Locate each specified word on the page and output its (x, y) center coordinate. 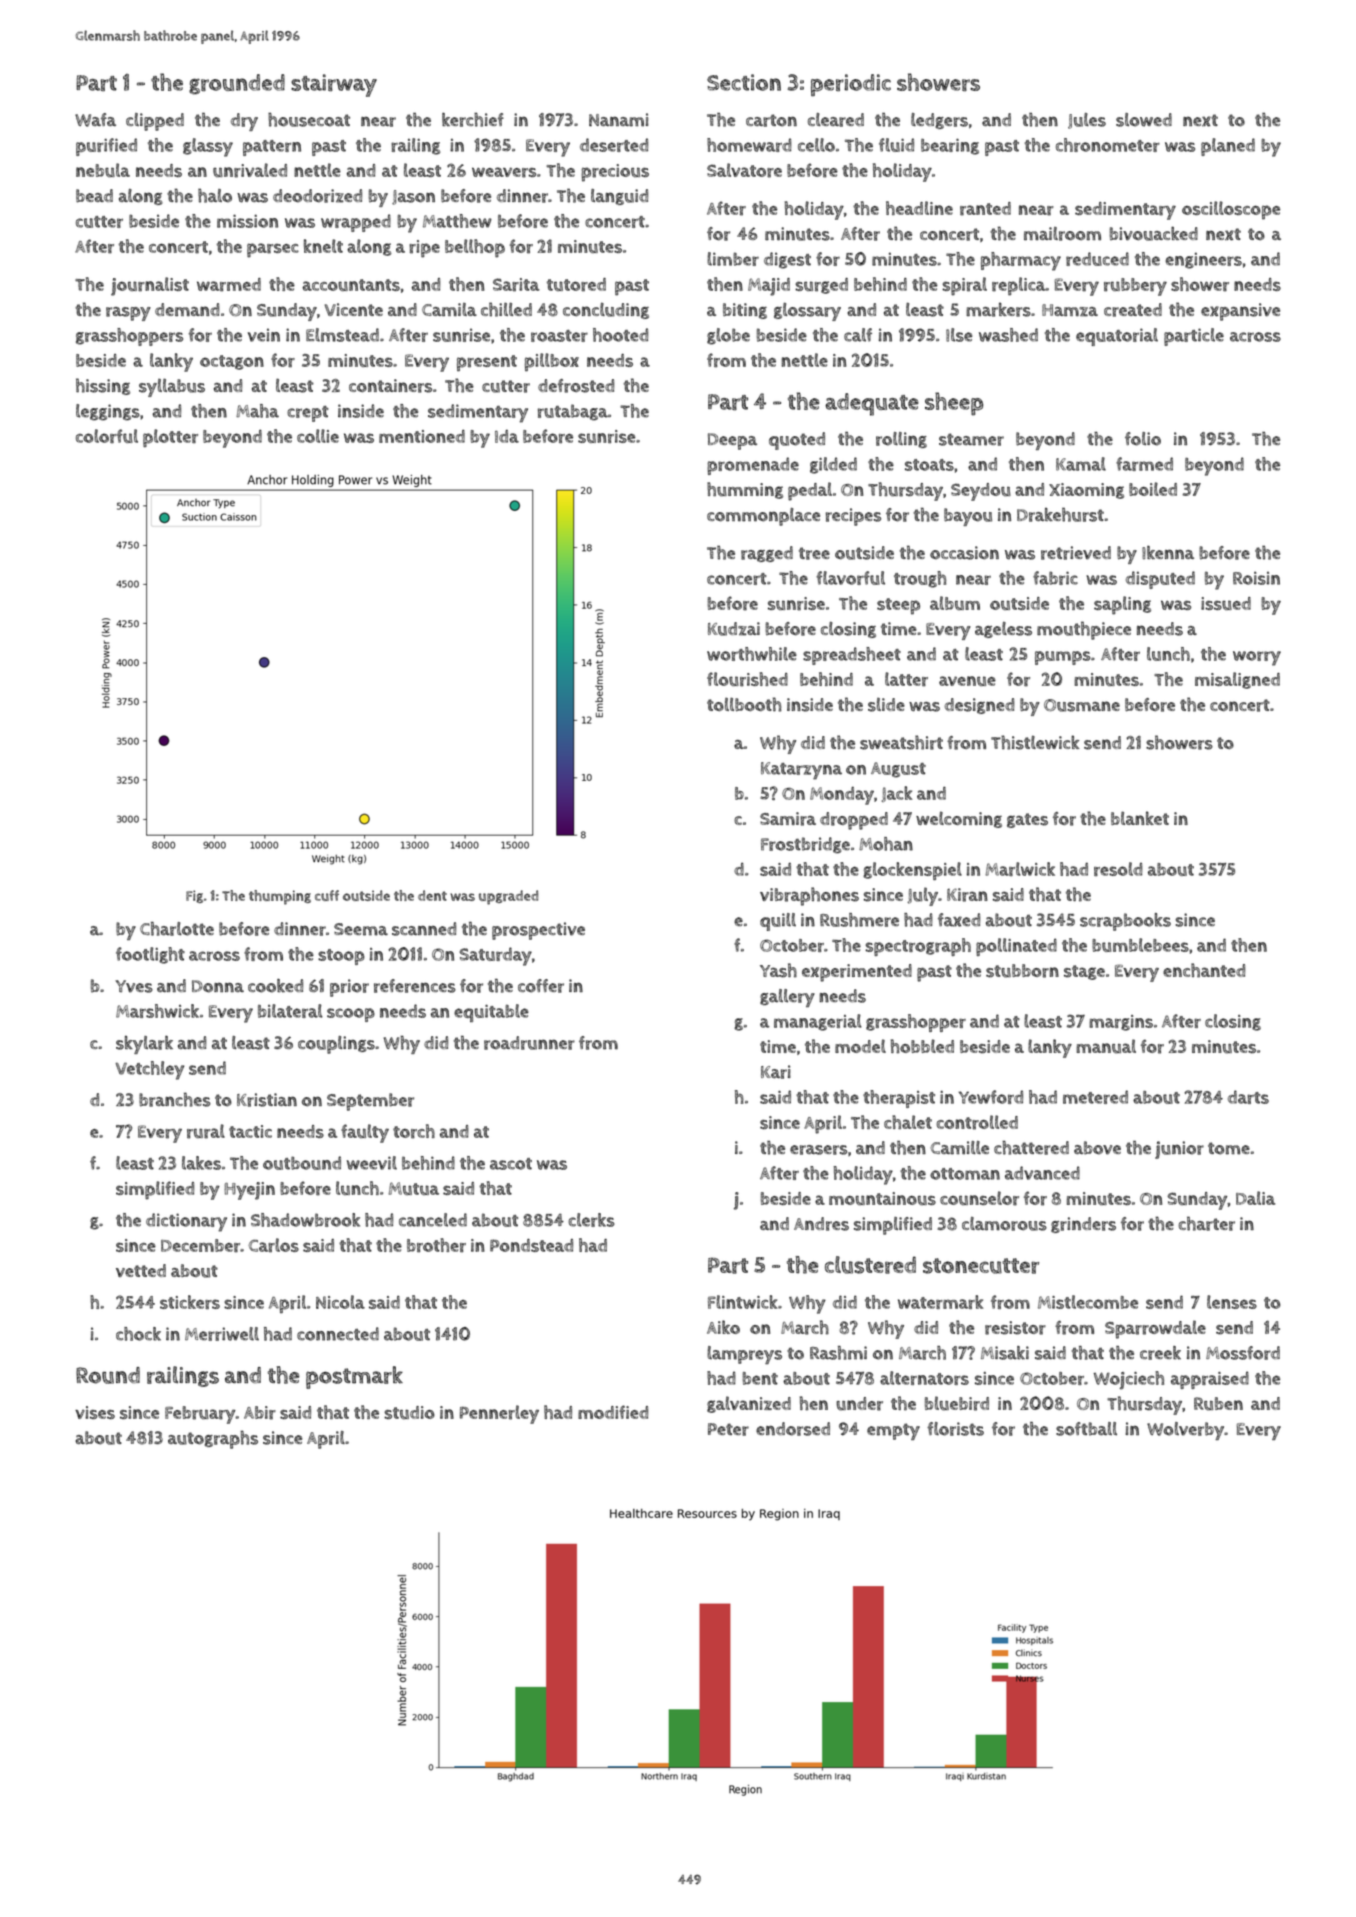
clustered (870, 1265)
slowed (1144, 120)
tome (1229, 1148)
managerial (818, 1022)
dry (244, 122)
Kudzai (734, 629)
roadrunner (529, 1043)
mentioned (422, 436)
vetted (141, 1270)
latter (906, 679)
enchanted (1204, 970)
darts (1248, 1097)
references (415, 986)
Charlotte (177, 929)
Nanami (619, 120)
